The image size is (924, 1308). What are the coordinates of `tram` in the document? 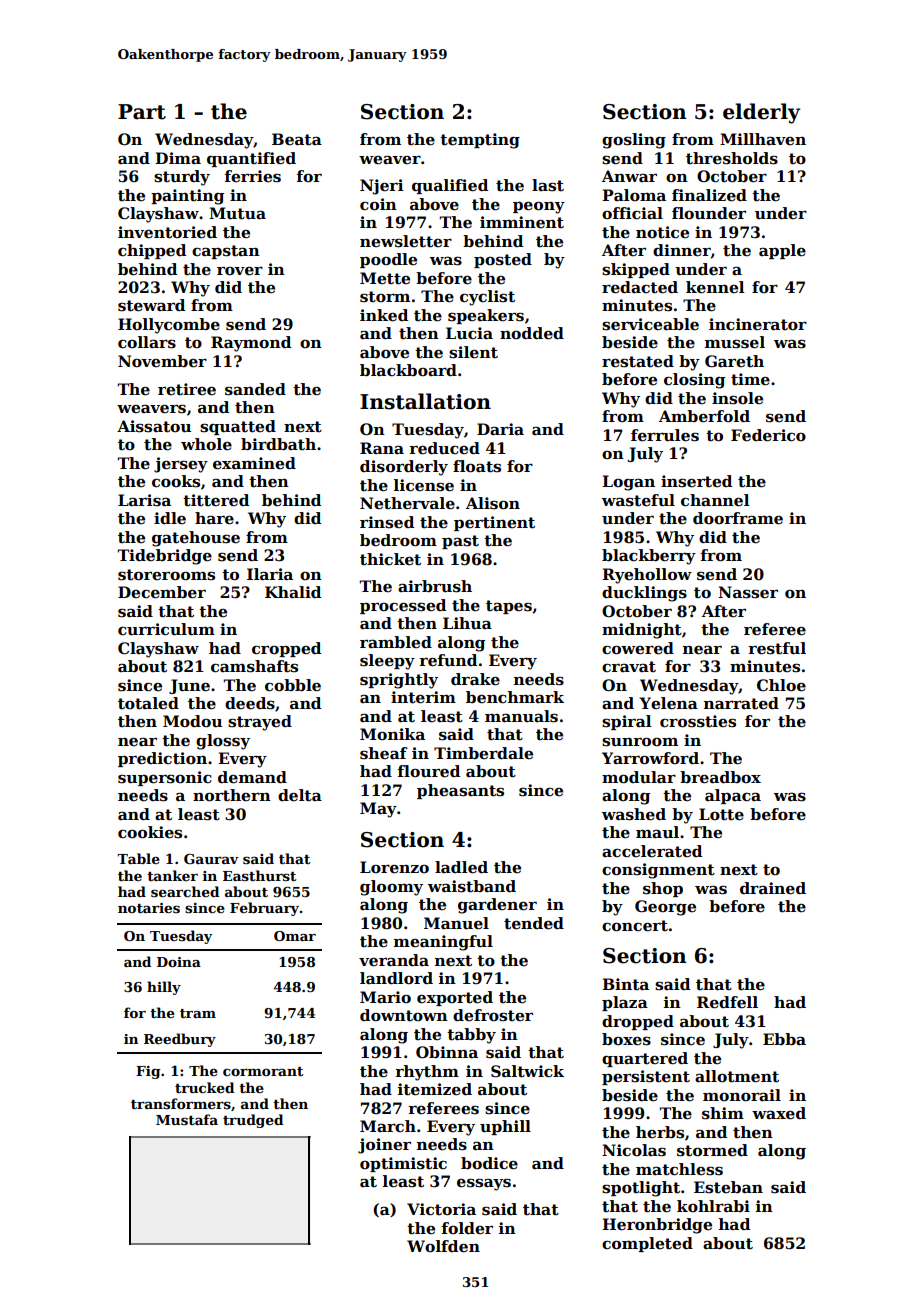 It's located at (198, 1013).
